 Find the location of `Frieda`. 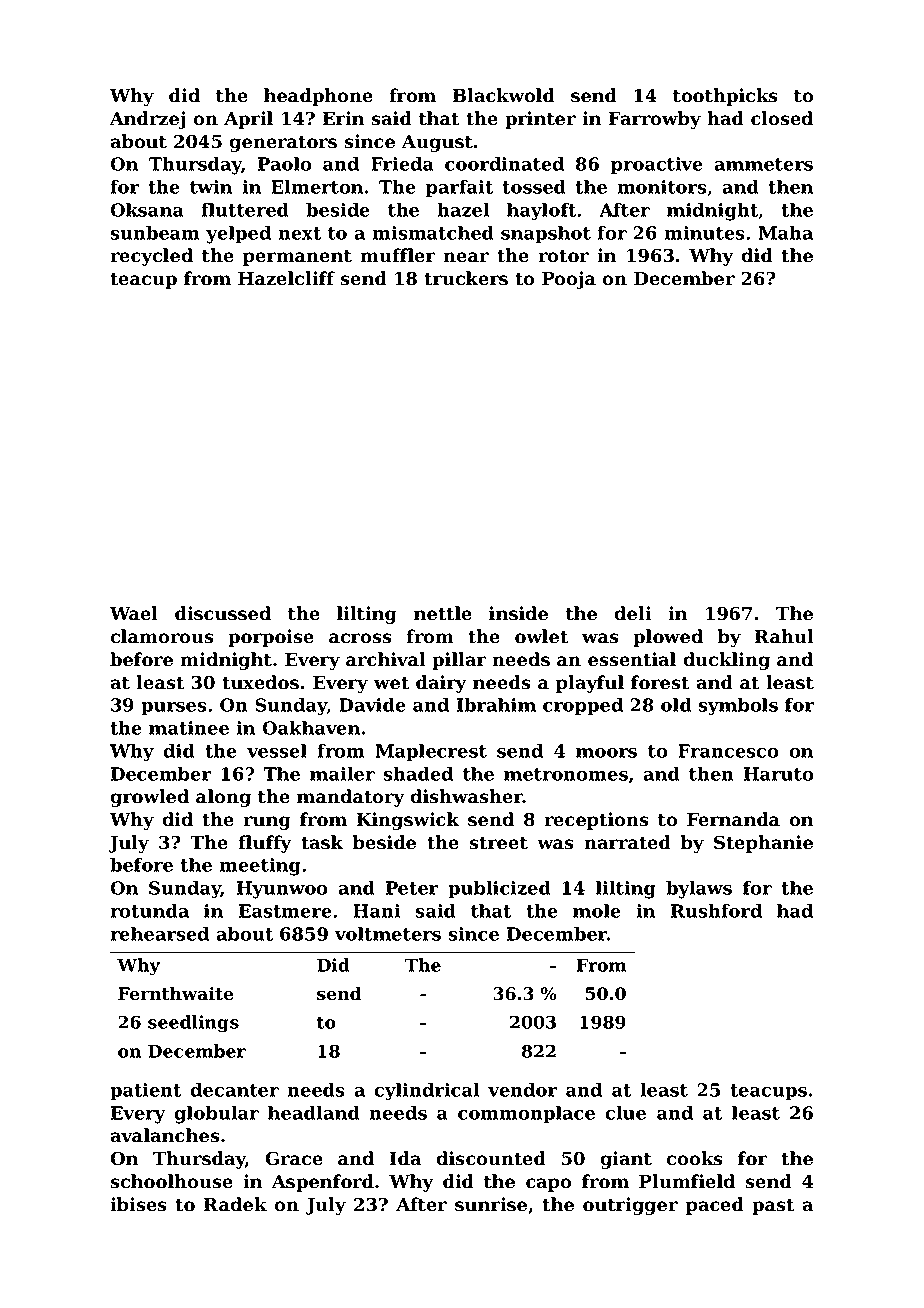

Frieda is located at coordinates (402, 164).
